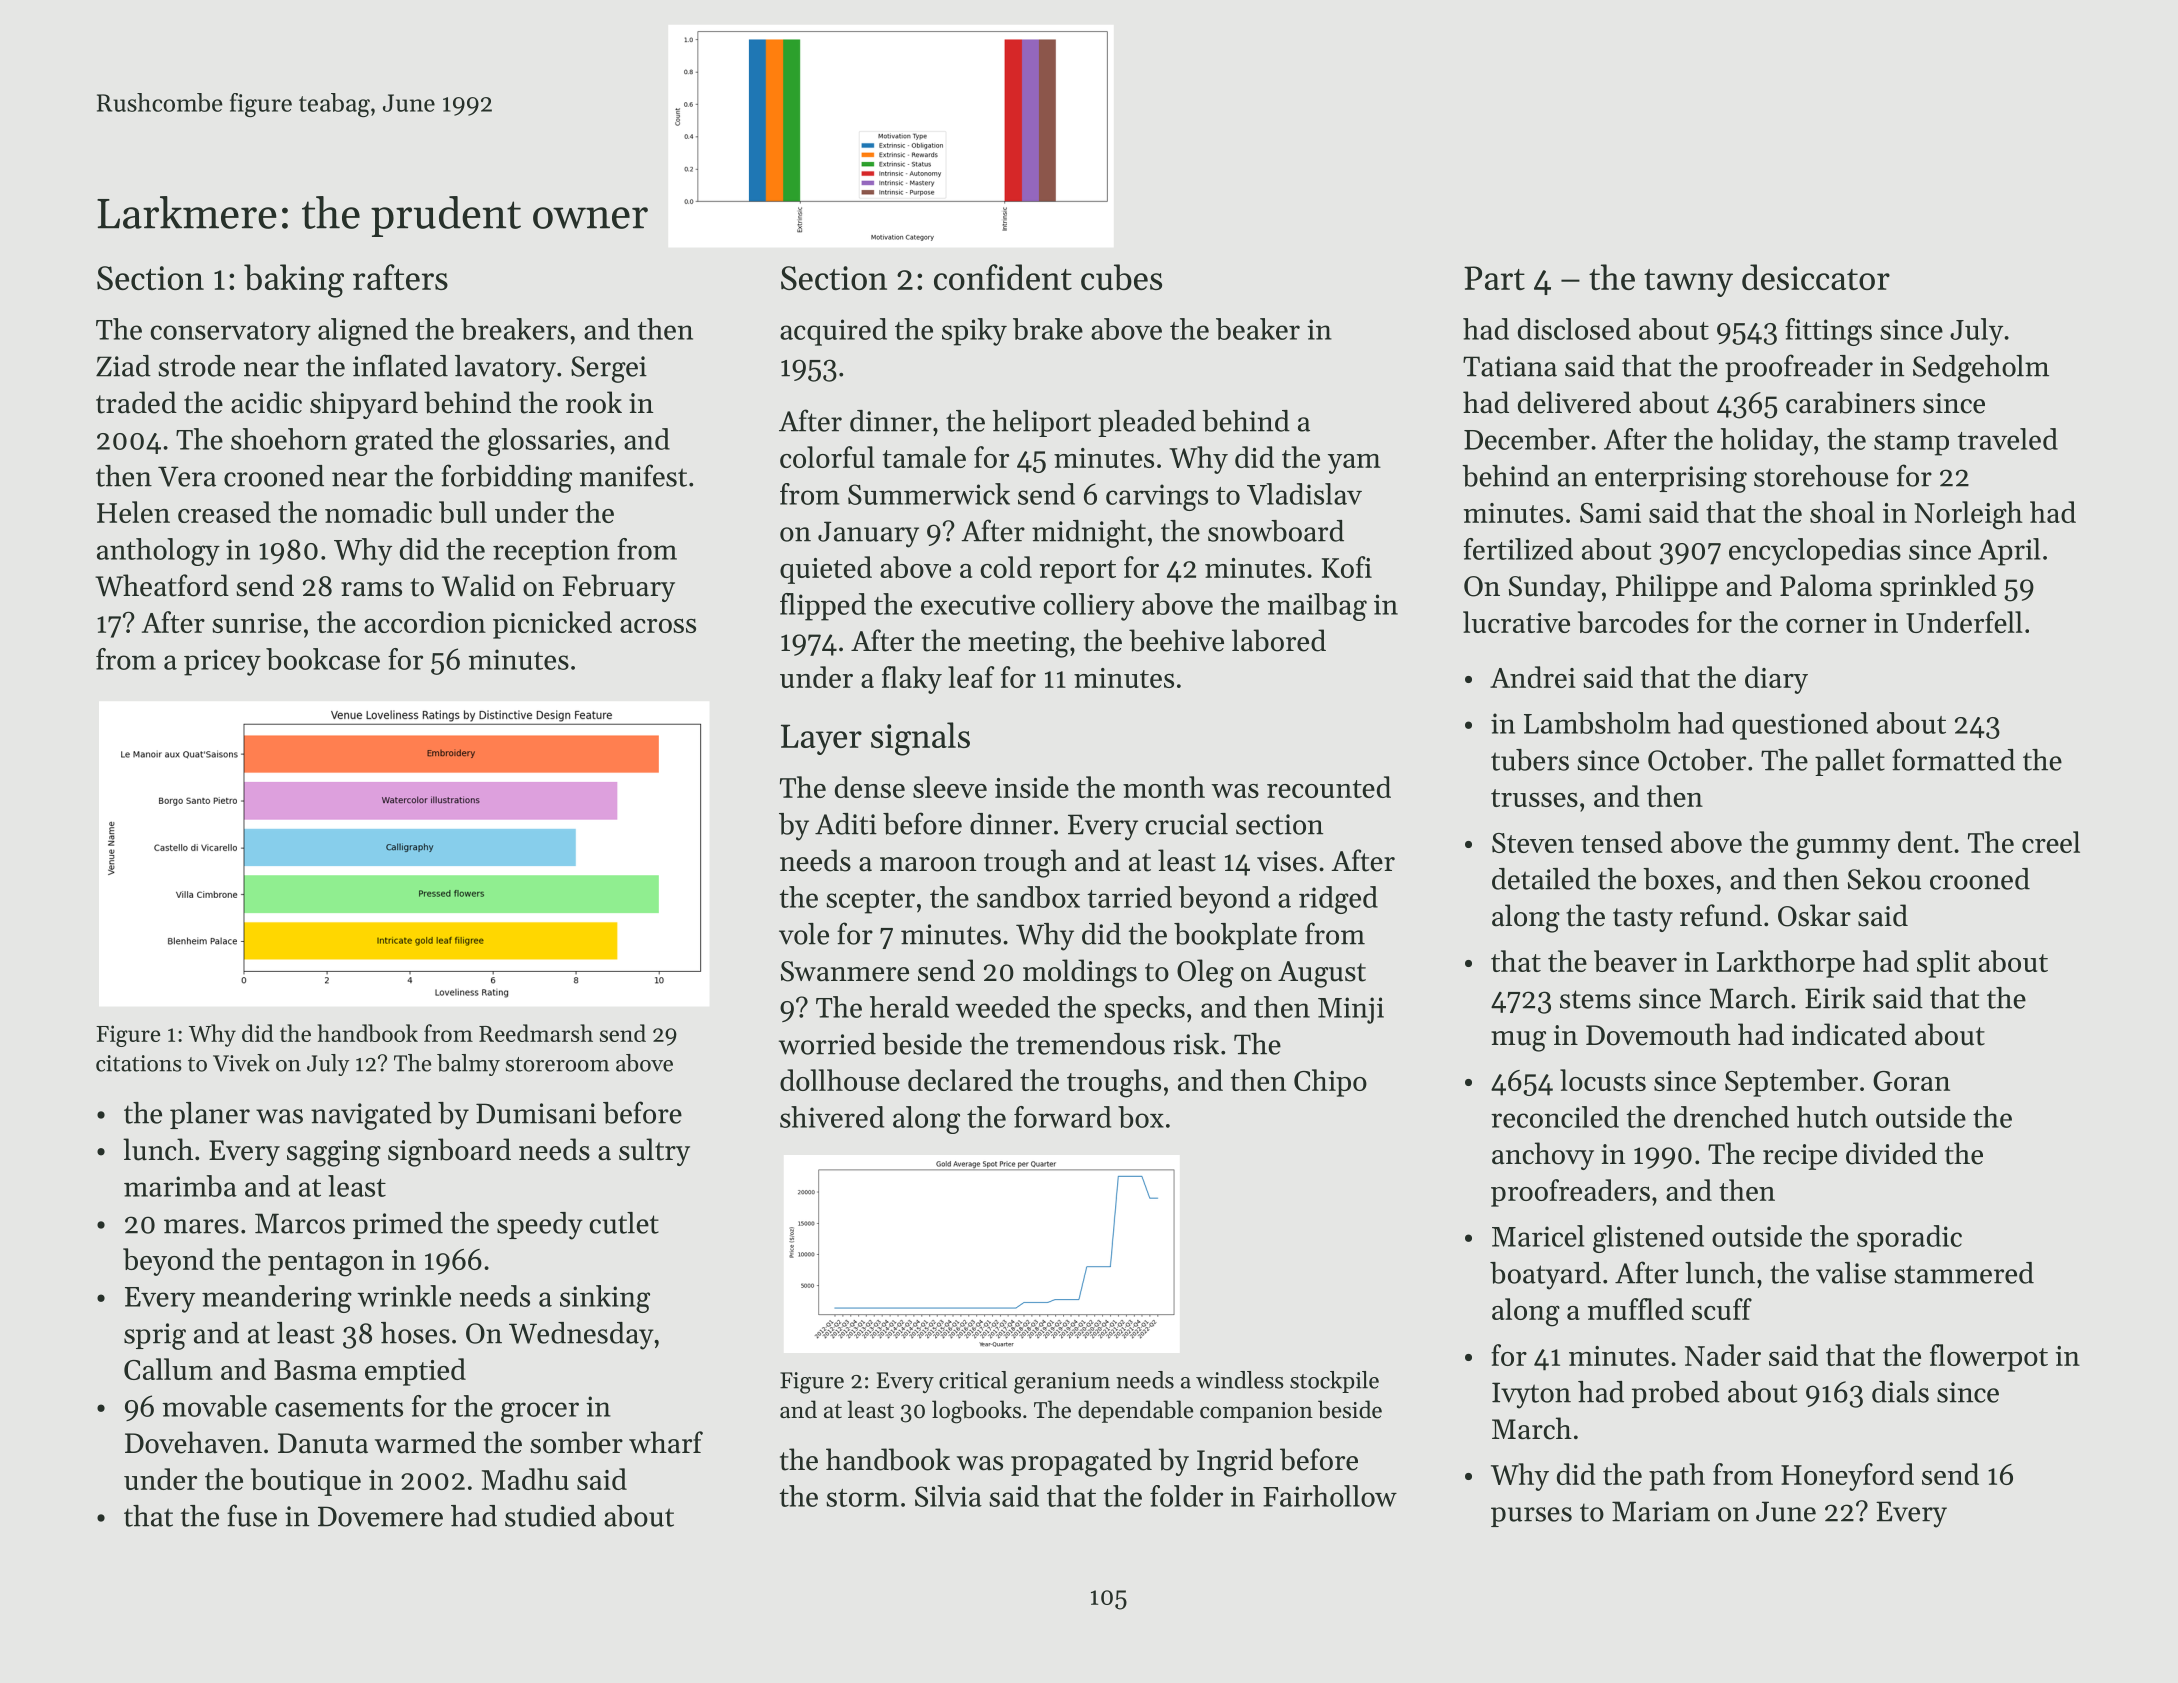  I want to click on heliport, so click(1042, 423).
